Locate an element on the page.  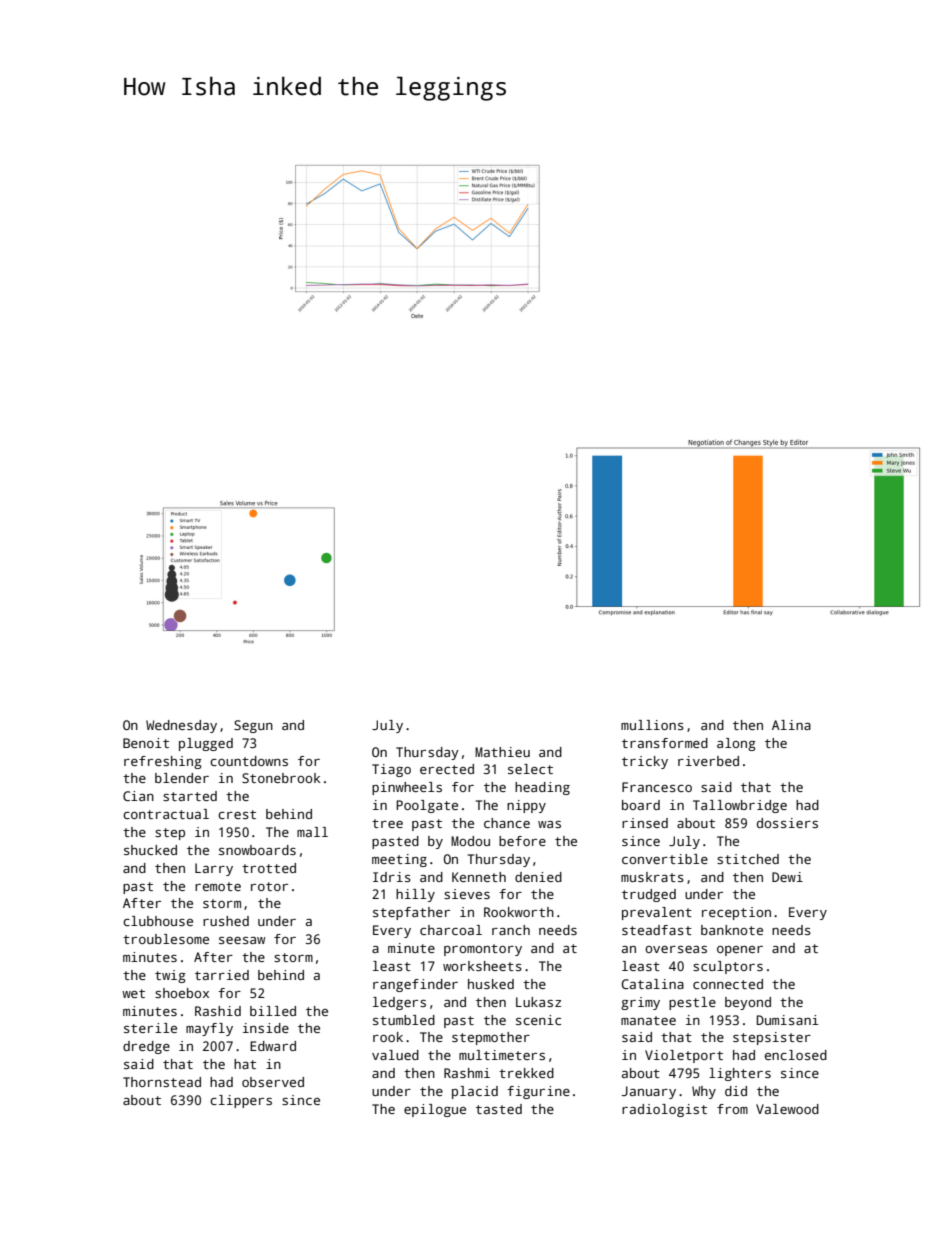
clippers is located at coordinates (241, 1101).
